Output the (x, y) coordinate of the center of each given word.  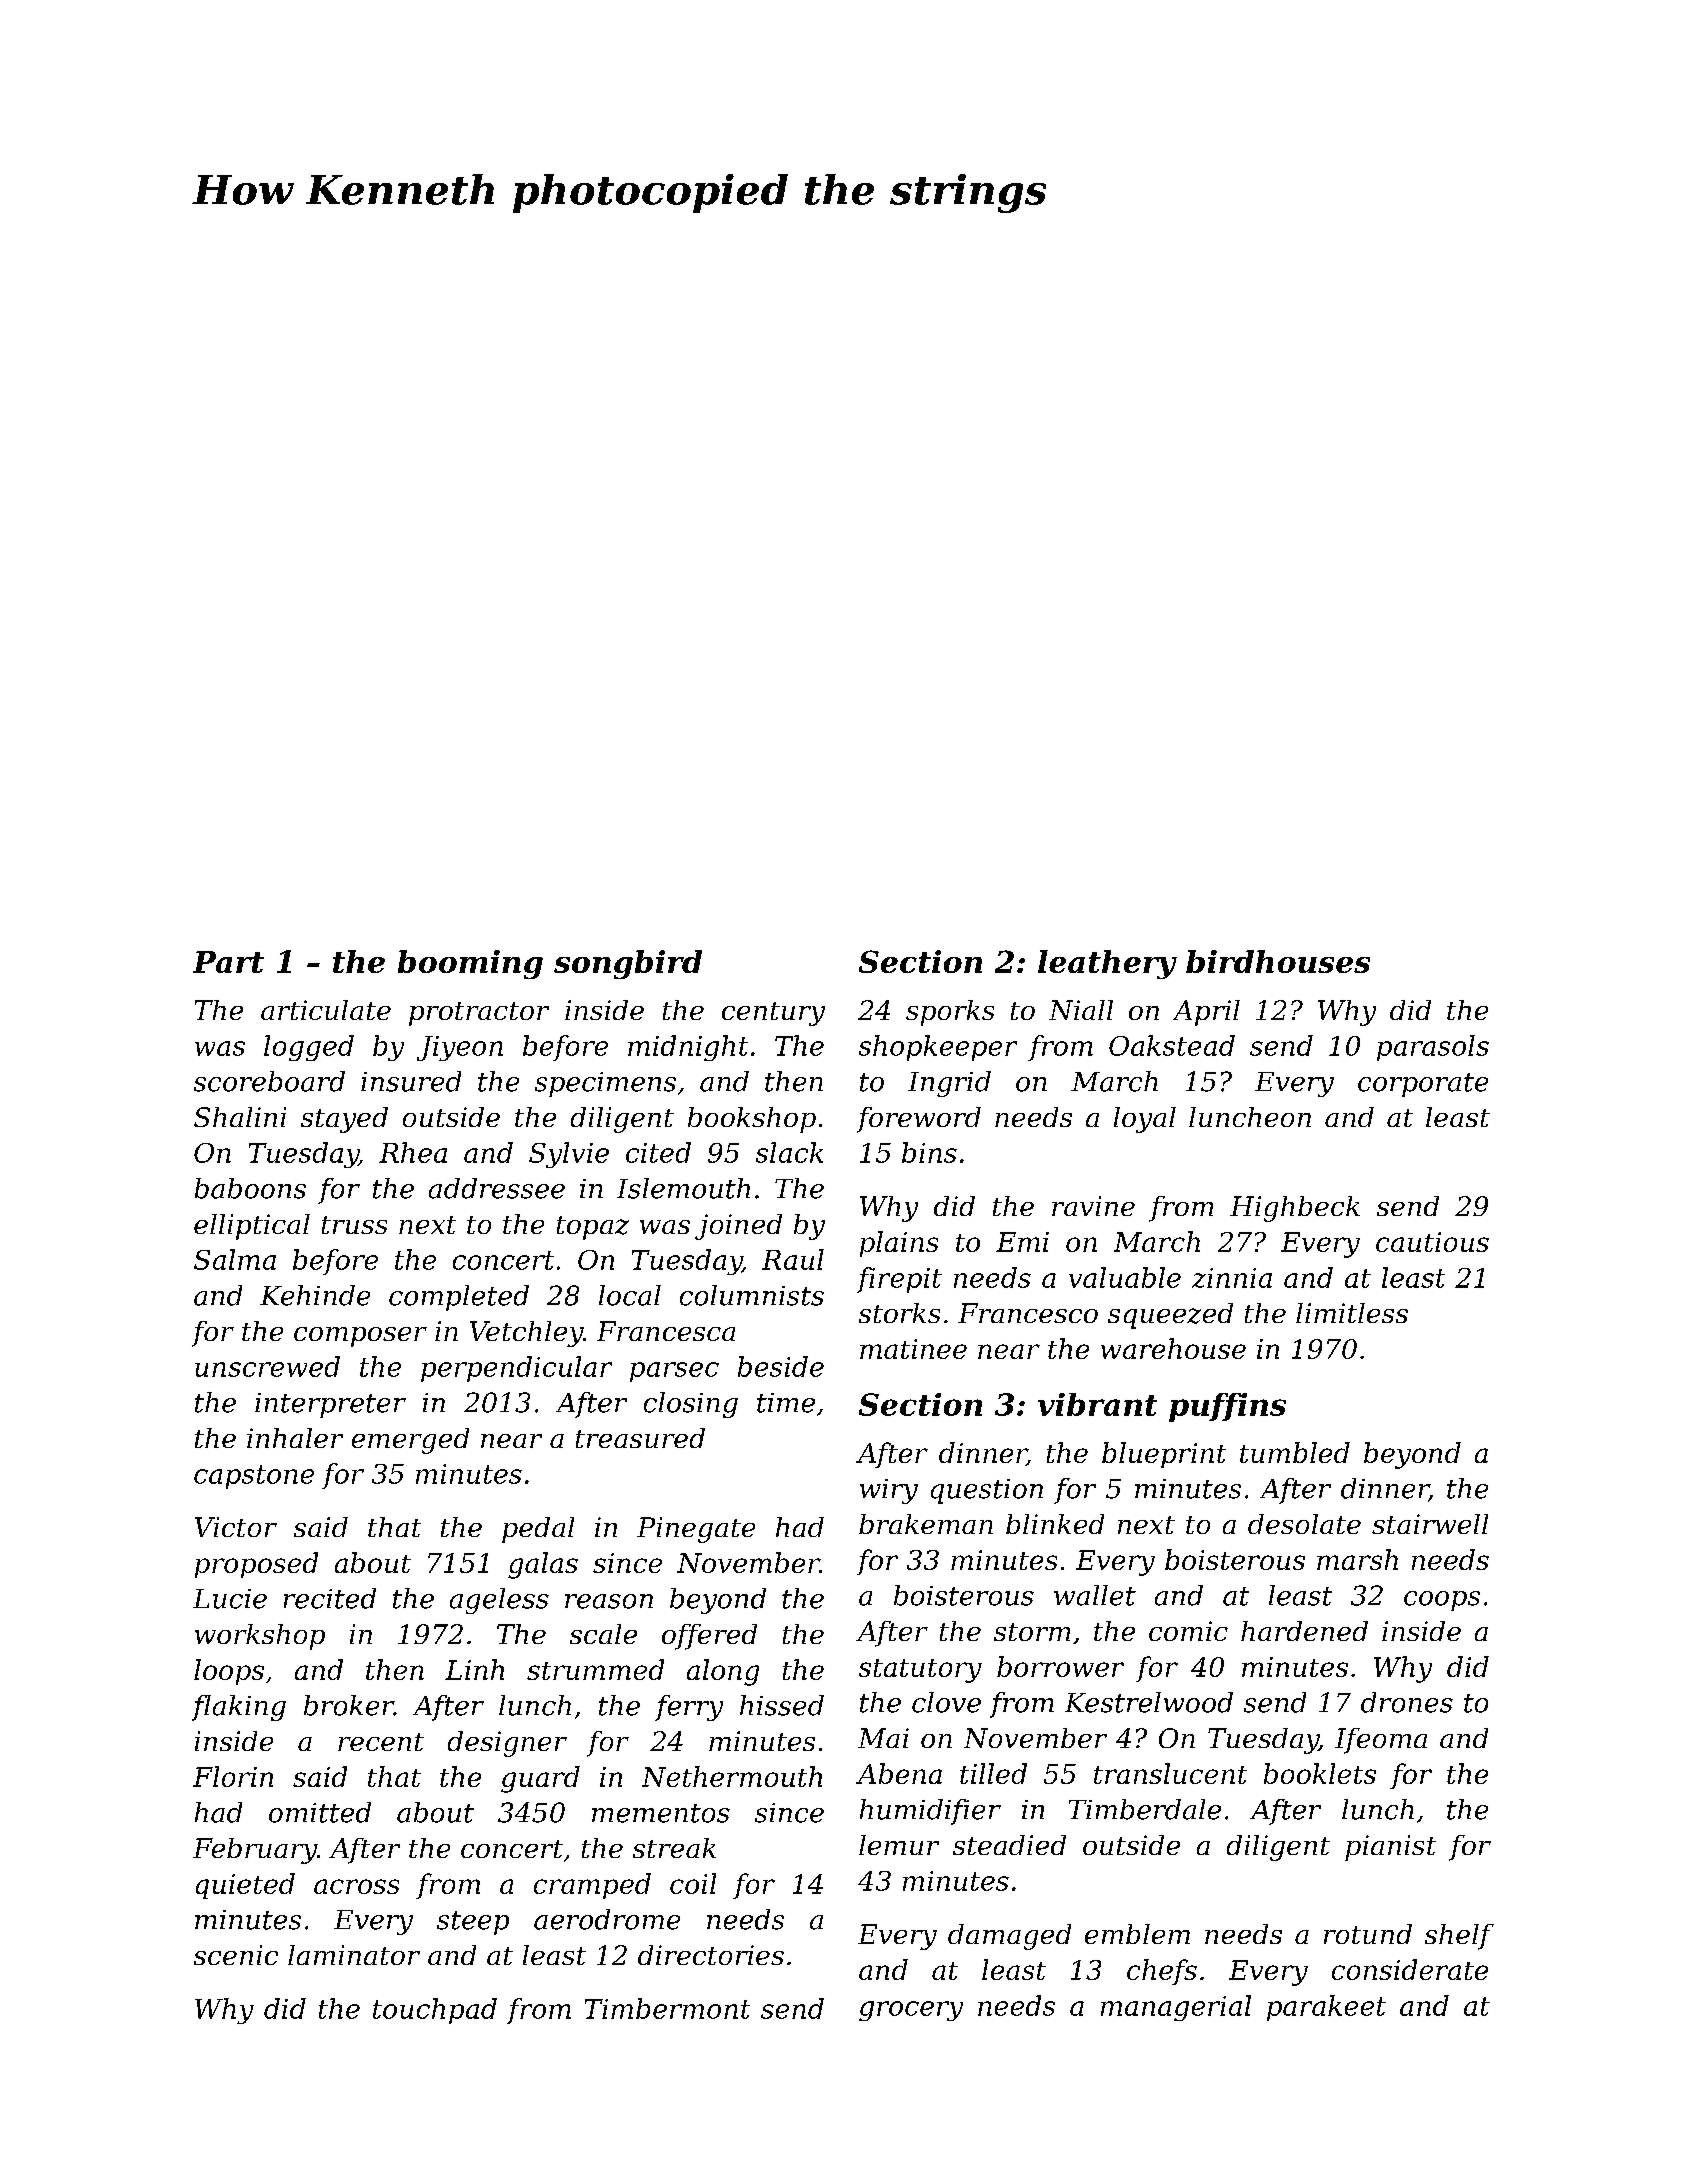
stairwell (1430, 1524)
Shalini (240, 1117)
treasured (640, 1438)
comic (1188, 1631)
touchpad (435, 2011)
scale (603, 1634)
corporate (1423, 1085)
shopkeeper (938, 1048)
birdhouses (1278, 961)
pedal (538, 1530)
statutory (920, 1671)
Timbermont (667, 2008)
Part (228, 962)
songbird (628, 964)
